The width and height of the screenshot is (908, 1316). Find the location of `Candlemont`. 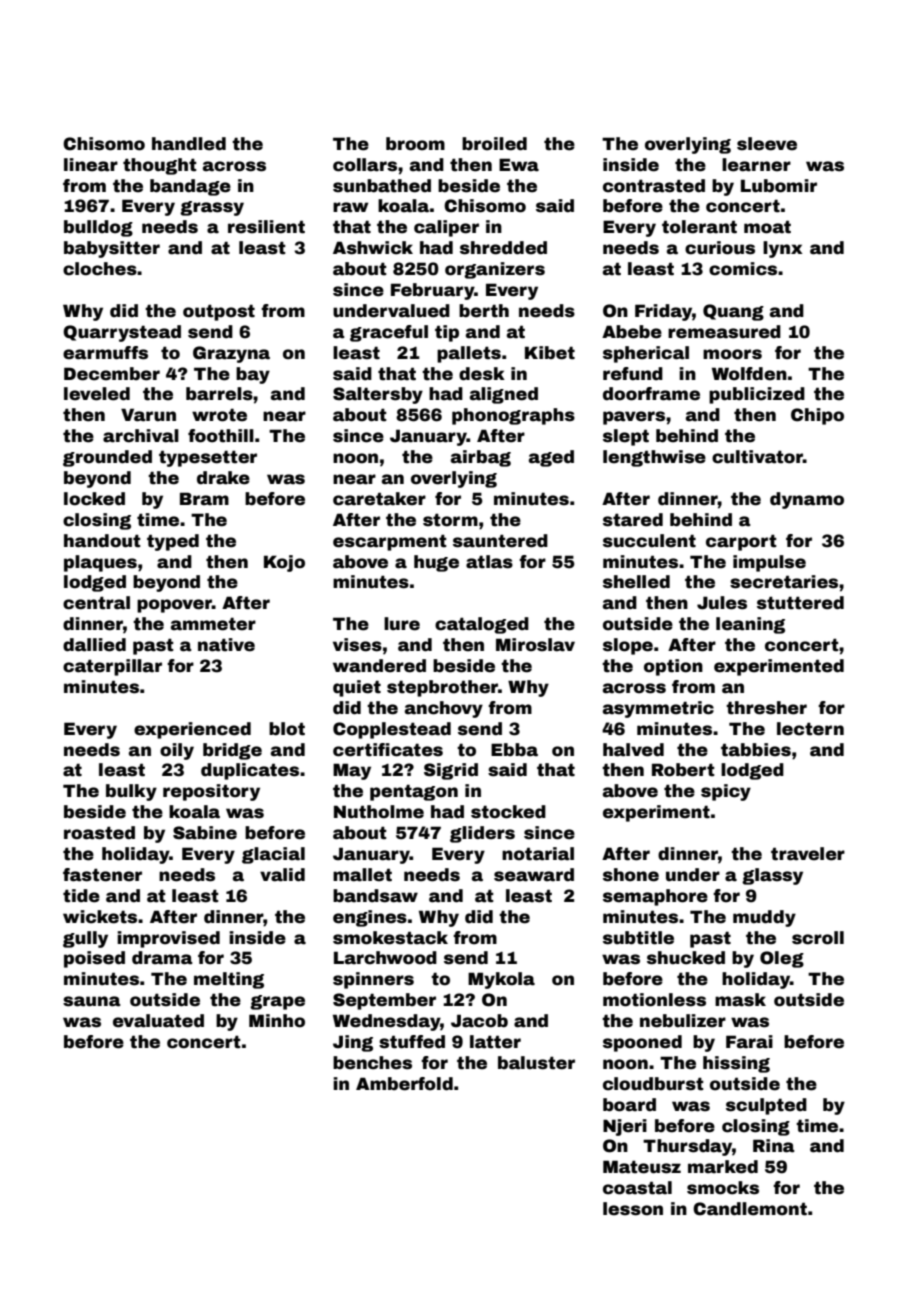

Candlemont is located at coordinates (750, 1209).
